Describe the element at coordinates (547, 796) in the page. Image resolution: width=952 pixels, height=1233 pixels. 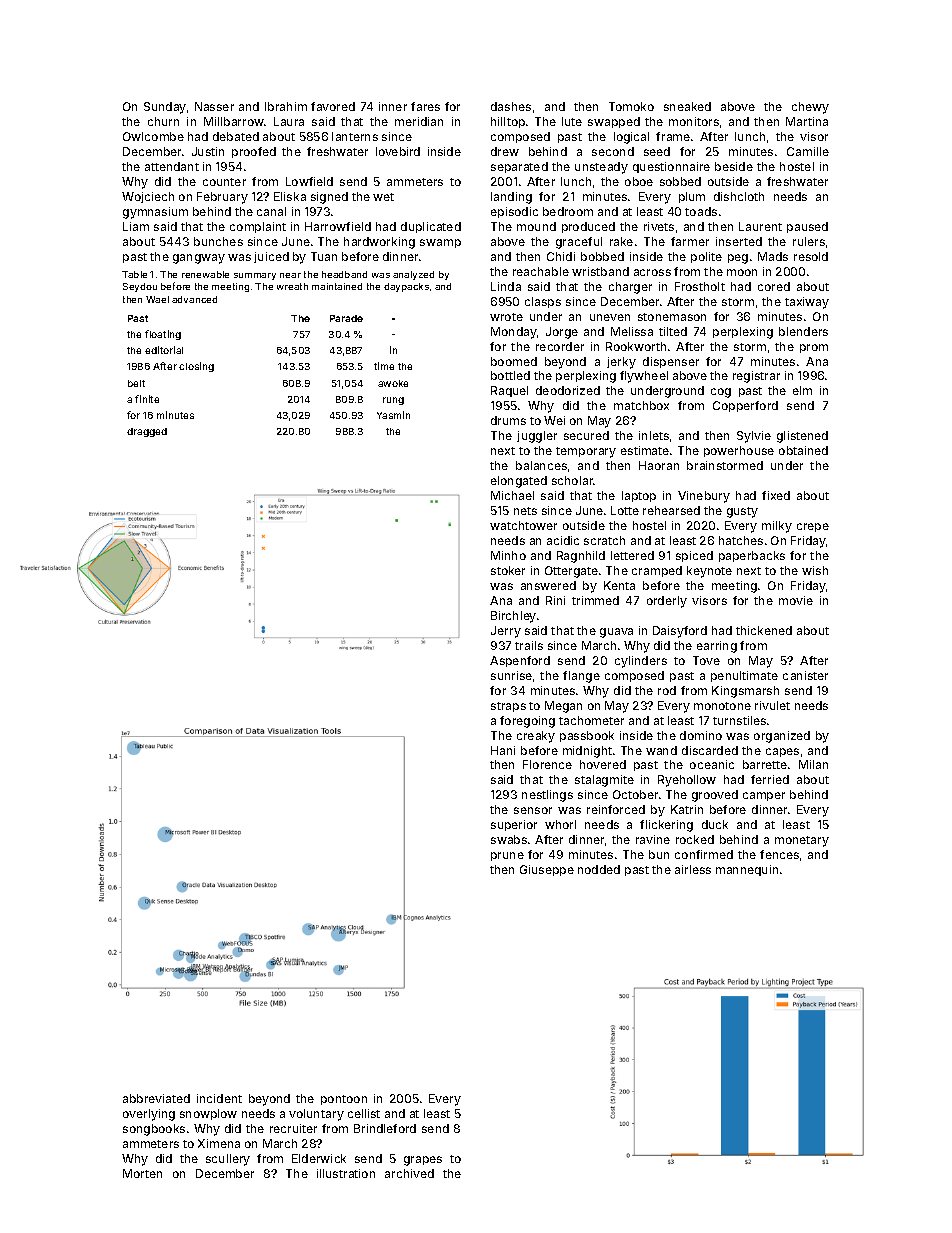
I see `nestlings` at that location.
